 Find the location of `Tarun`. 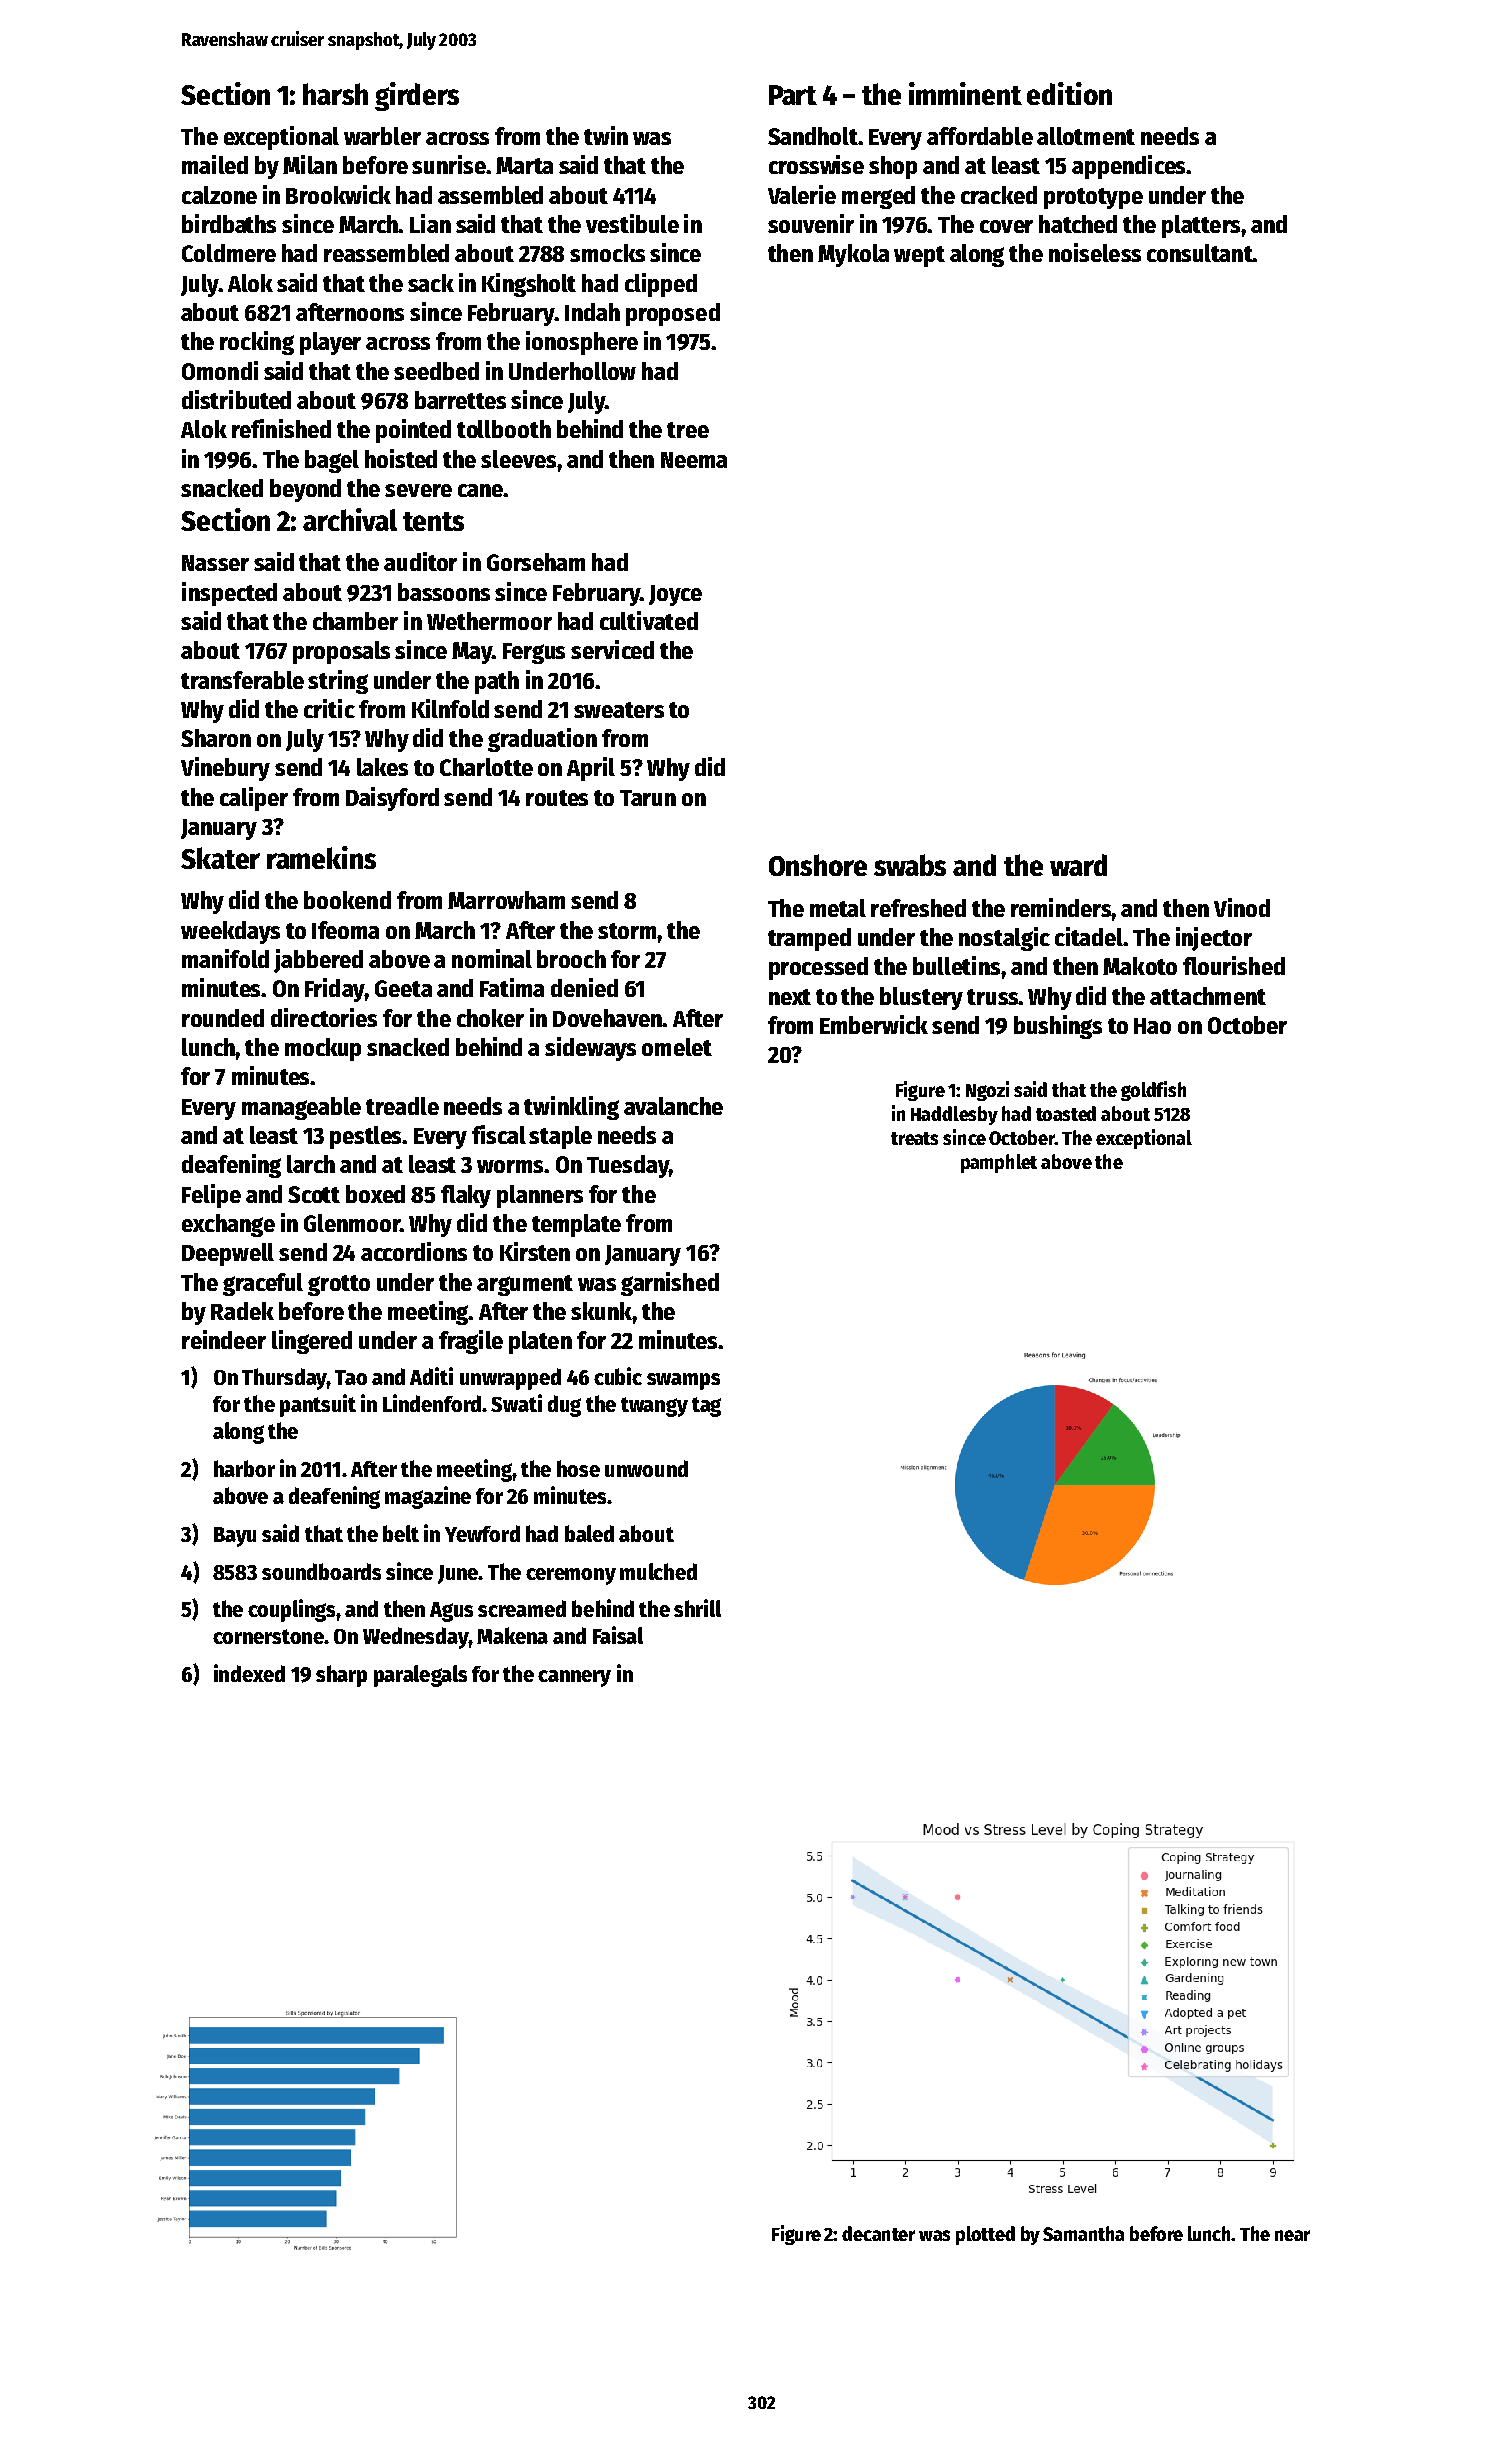

Tarun is located at coordinates (648, 798).
